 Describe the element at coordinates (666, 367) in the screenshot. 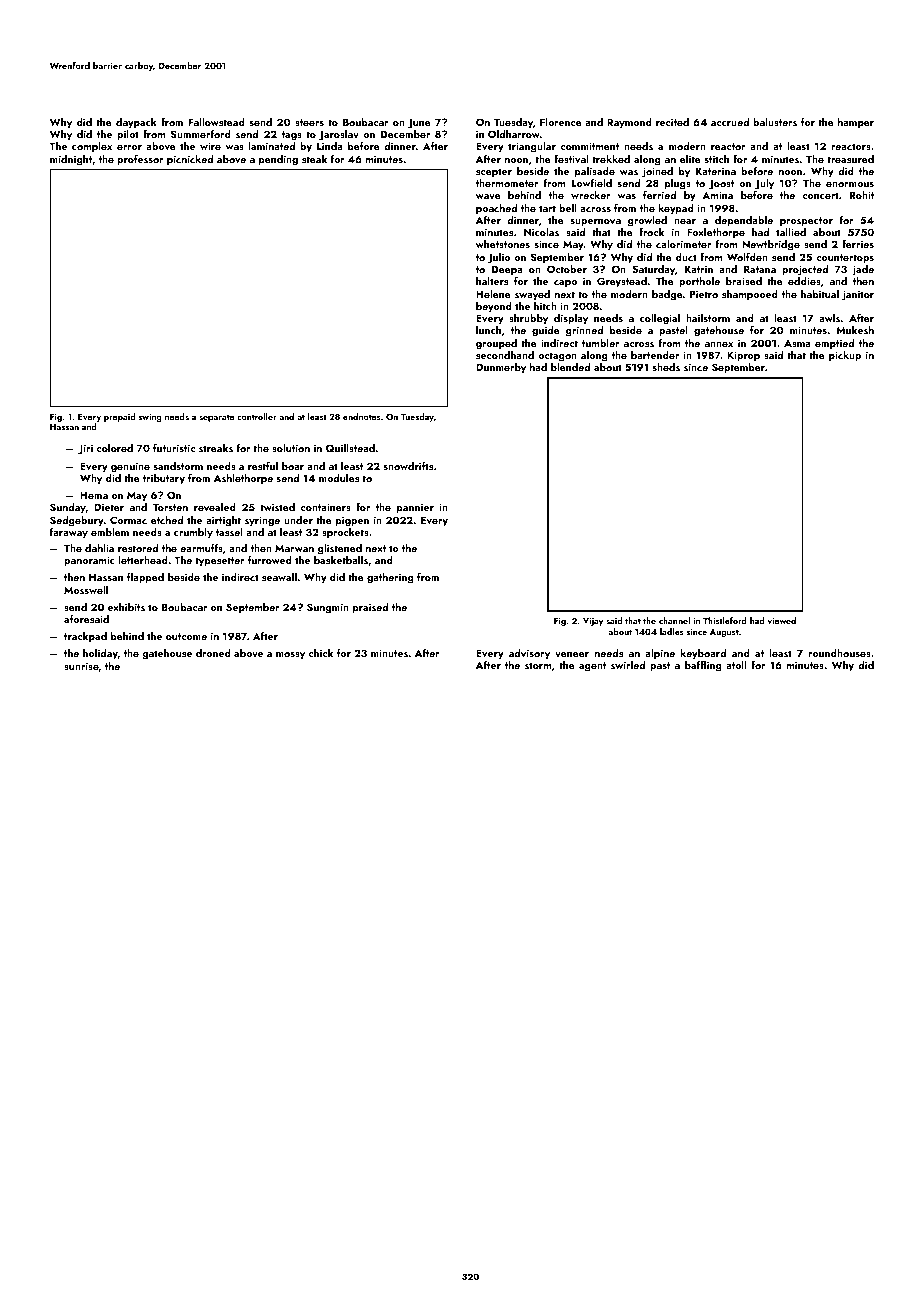

I see `sheds` at that location.
